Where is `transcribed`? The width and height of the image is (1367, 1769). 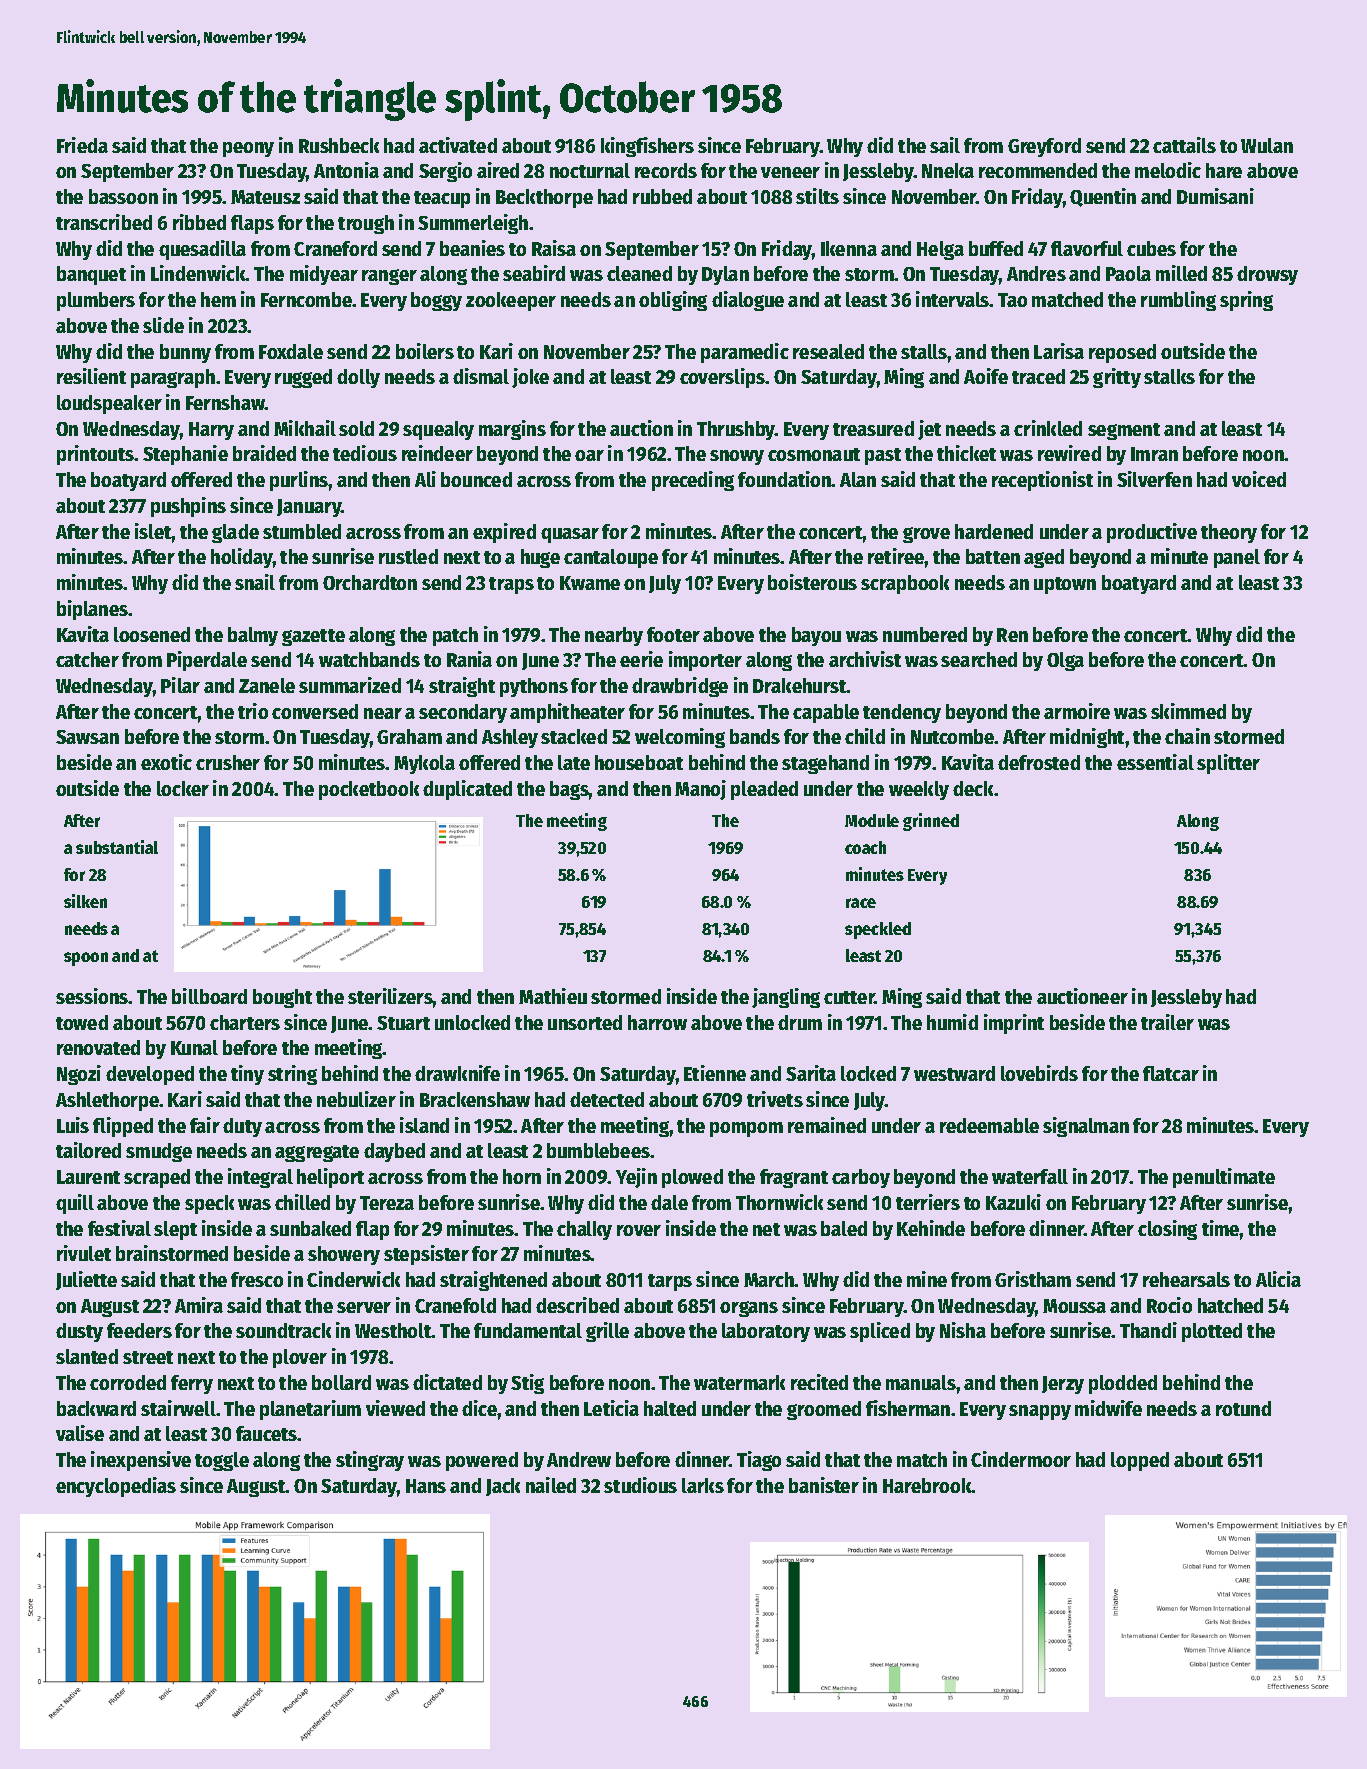
transcribed is located at coordinates (104, 222).
